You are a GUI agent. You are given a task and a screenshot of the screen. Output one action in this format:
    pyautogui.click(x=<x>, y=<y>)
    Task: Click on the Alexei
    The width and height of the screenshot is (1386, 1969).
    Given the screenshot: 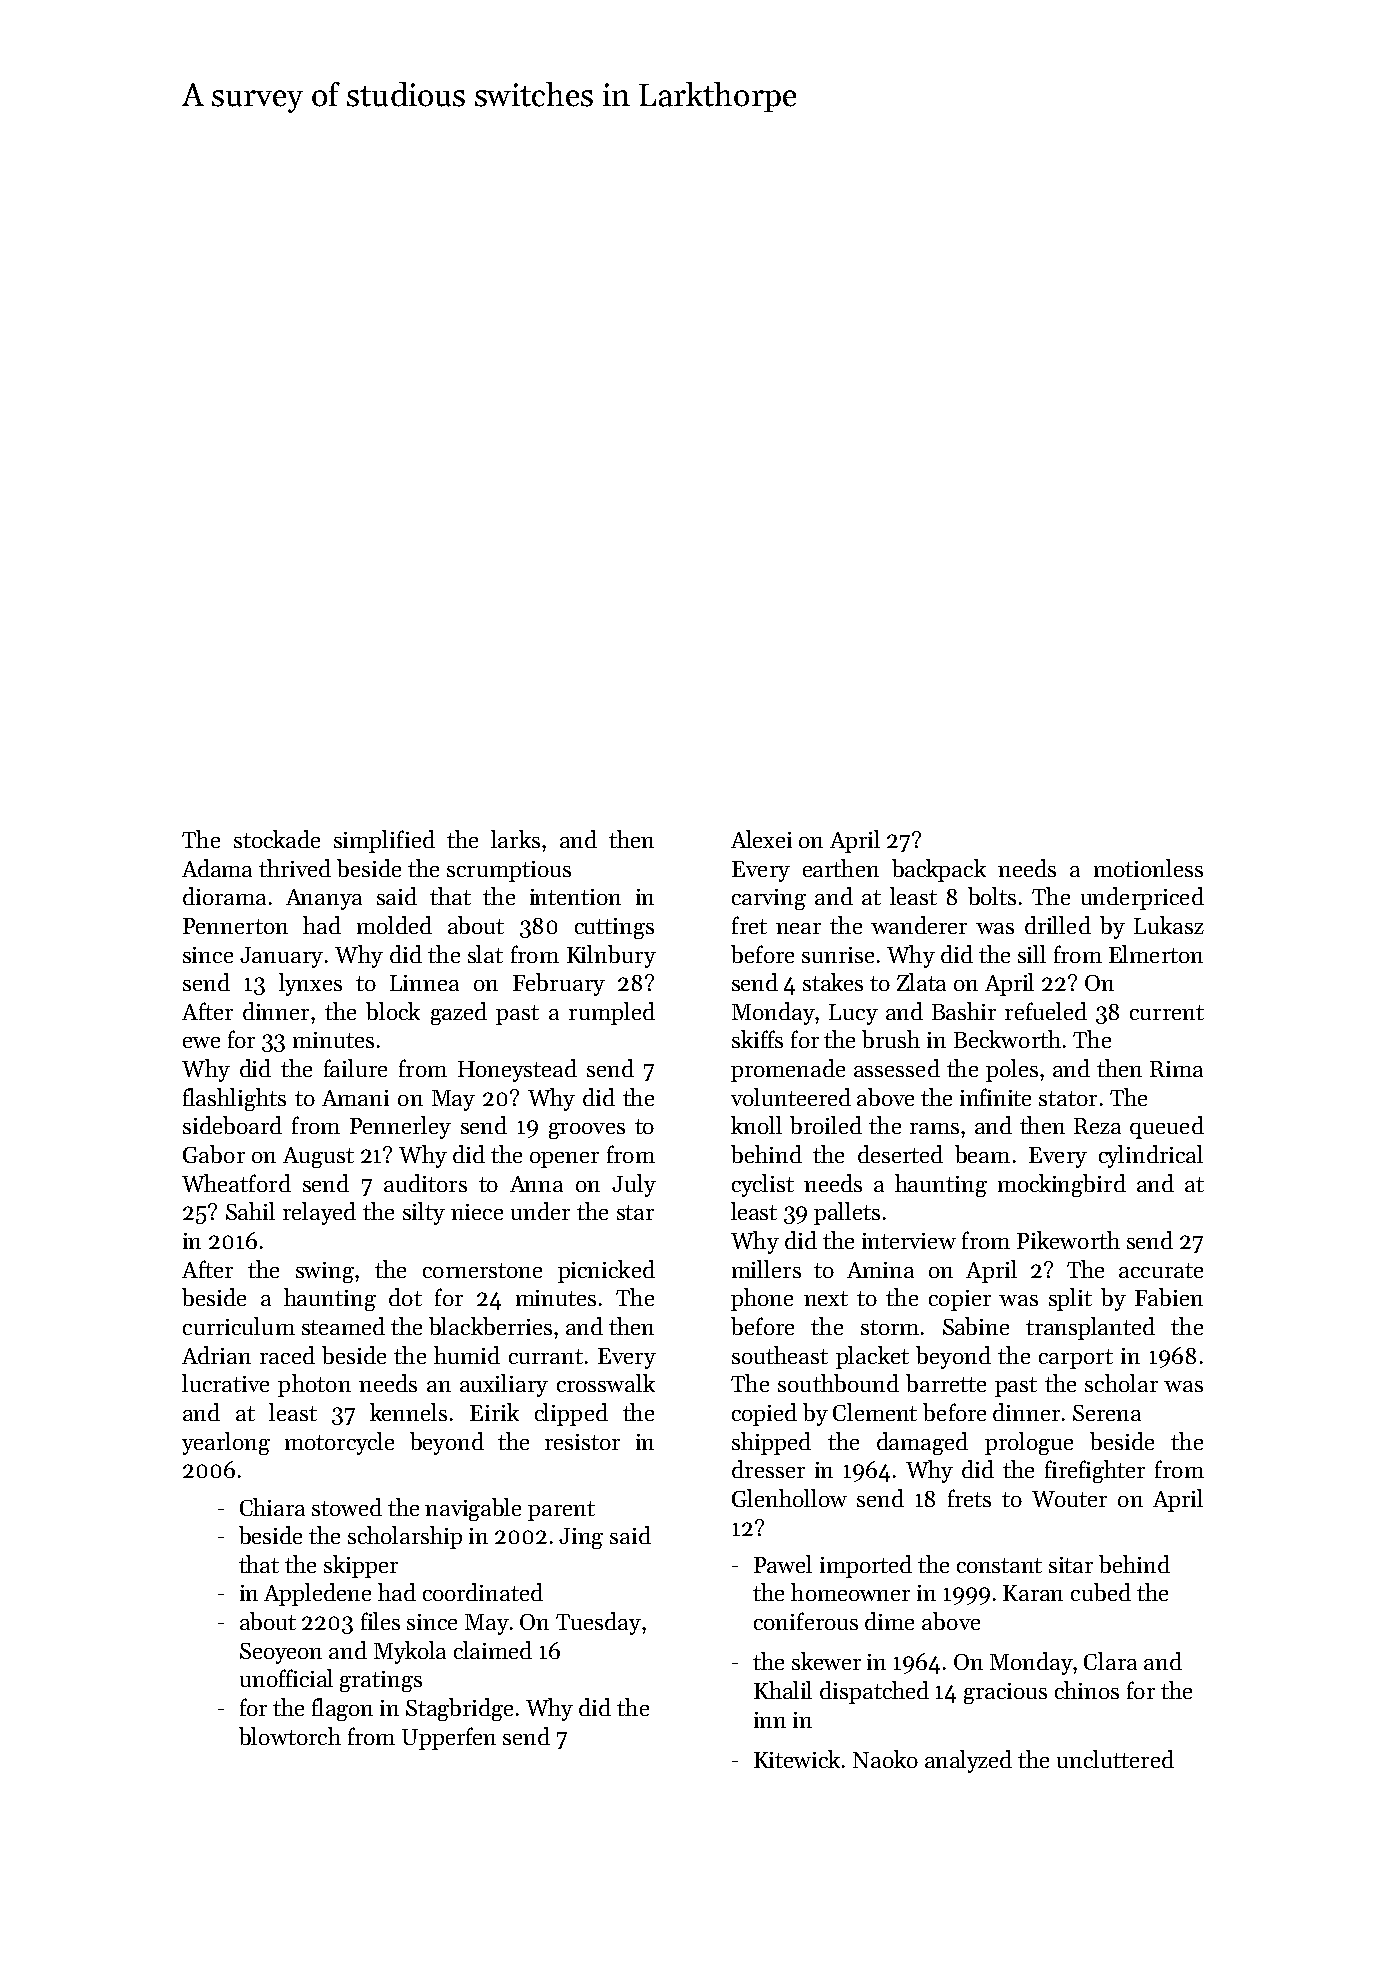 What is the action you would take?
    pyautogui.click(x=761, y=839)
